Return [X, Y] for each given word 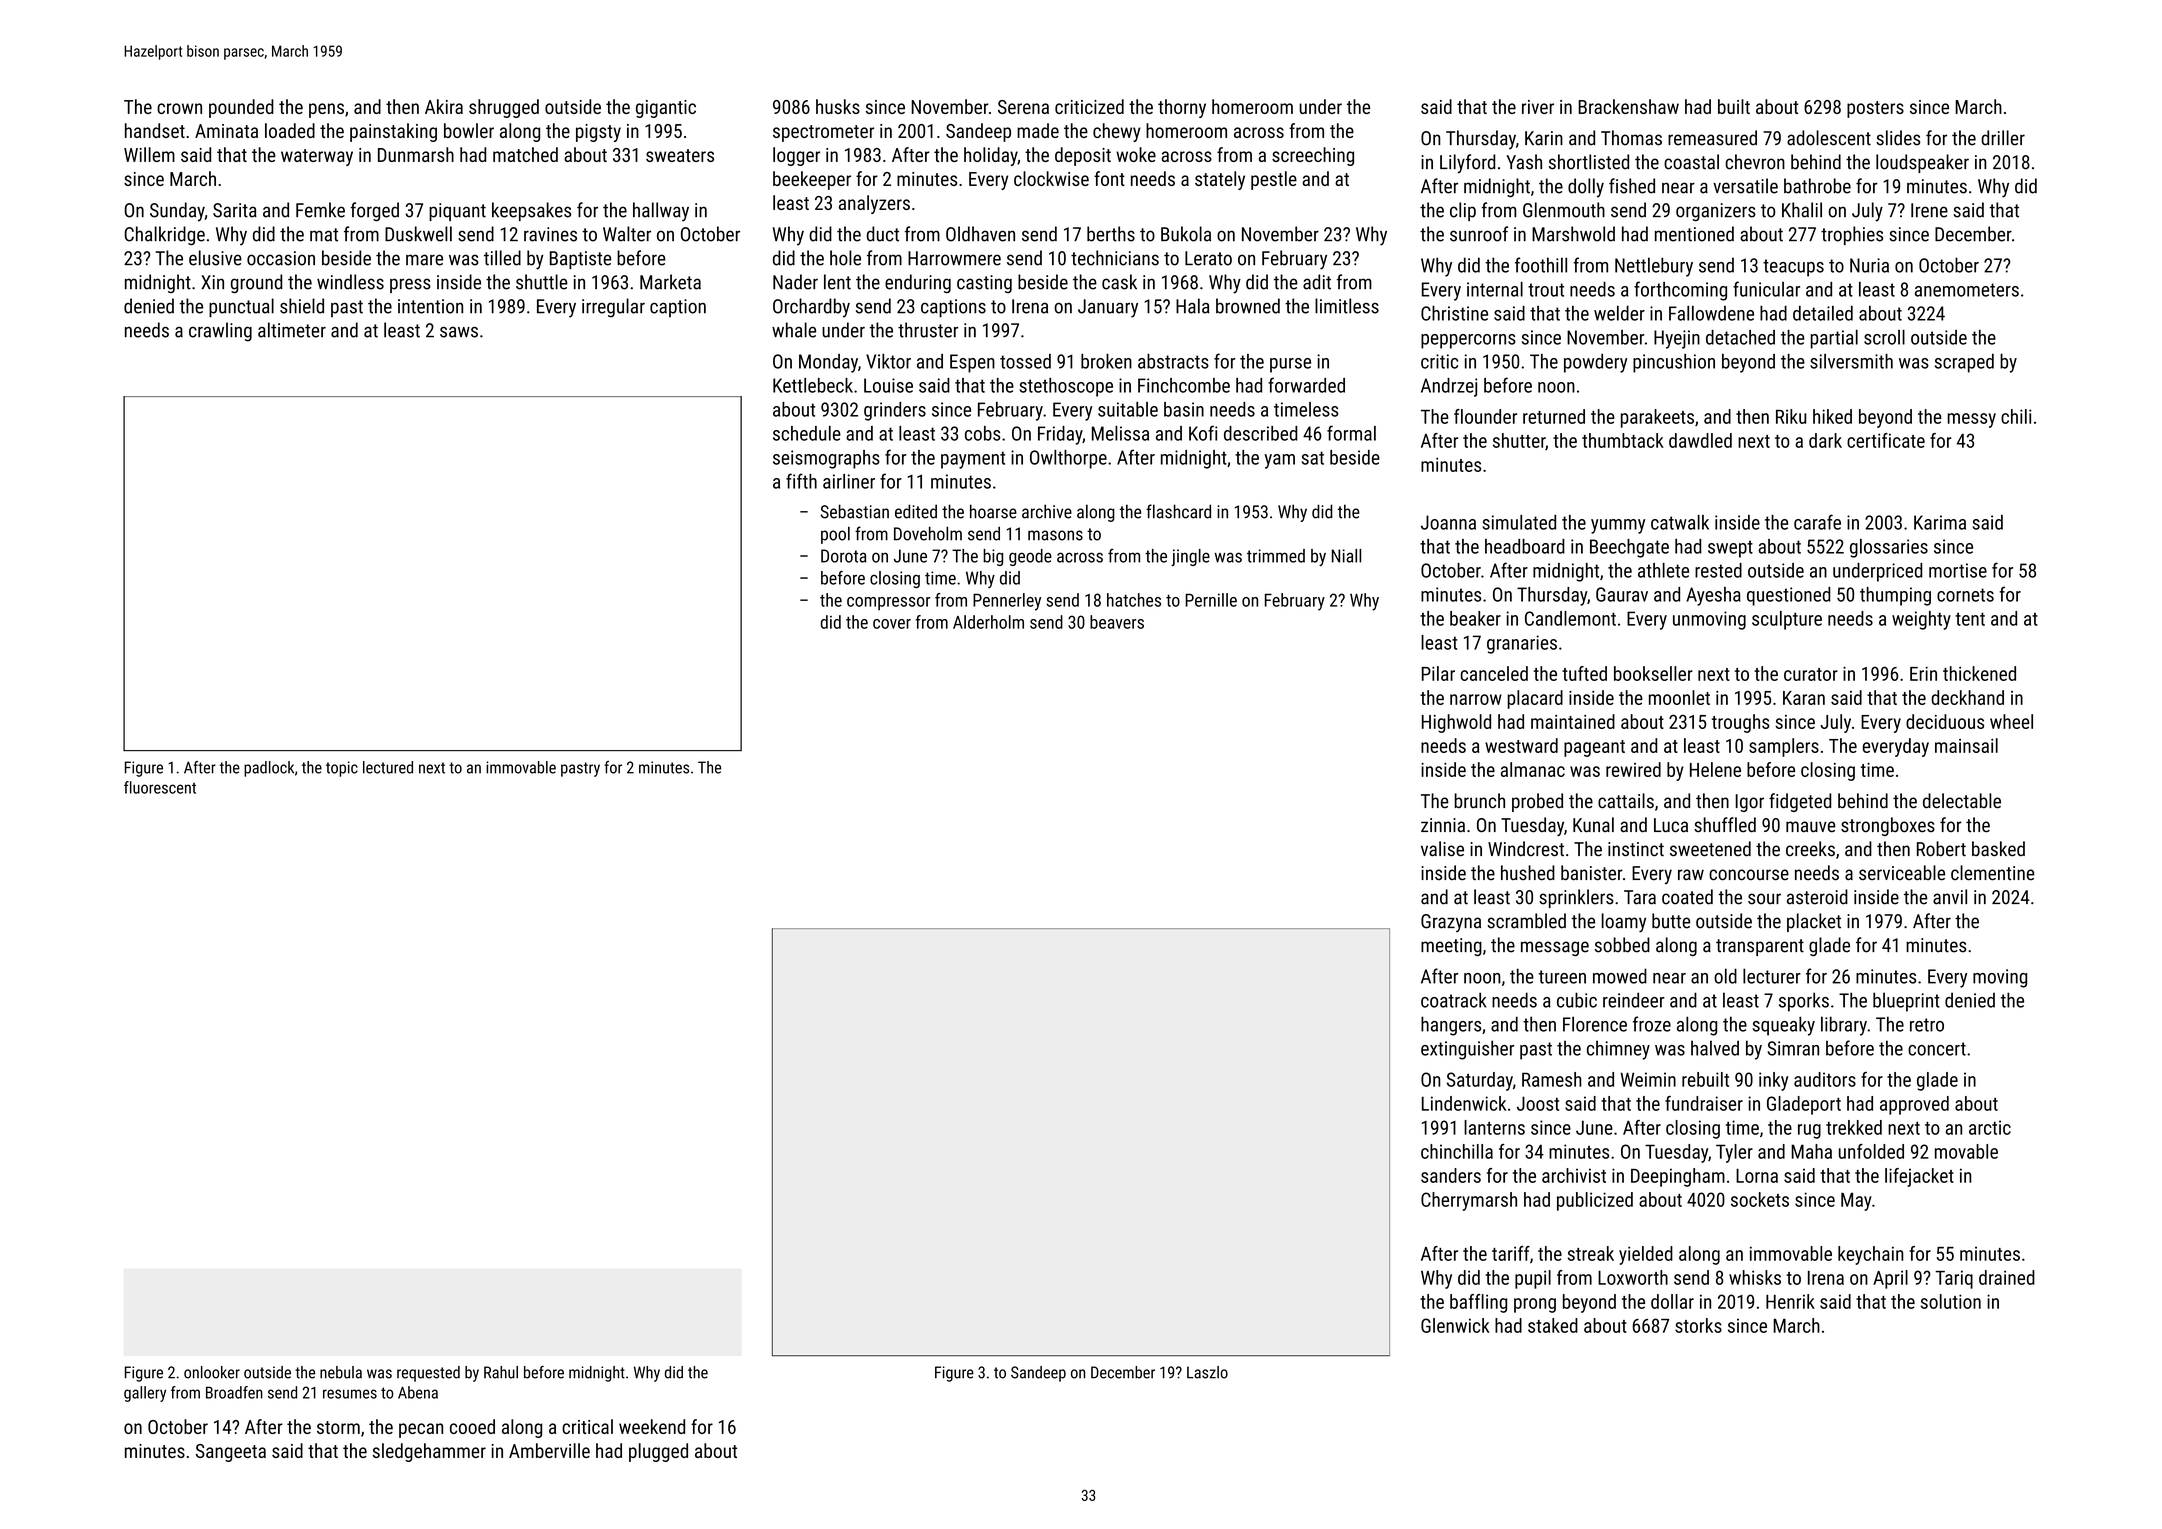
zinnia [1443, 825]
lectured [388, 767]
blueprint [1906, 1002]
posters [1875, 109]
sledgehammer [429, 1452]
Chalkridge [165, 236]
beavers [1117, 622]
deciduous [1945, 721]
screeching [1313, 156]
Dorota [844, 556]
